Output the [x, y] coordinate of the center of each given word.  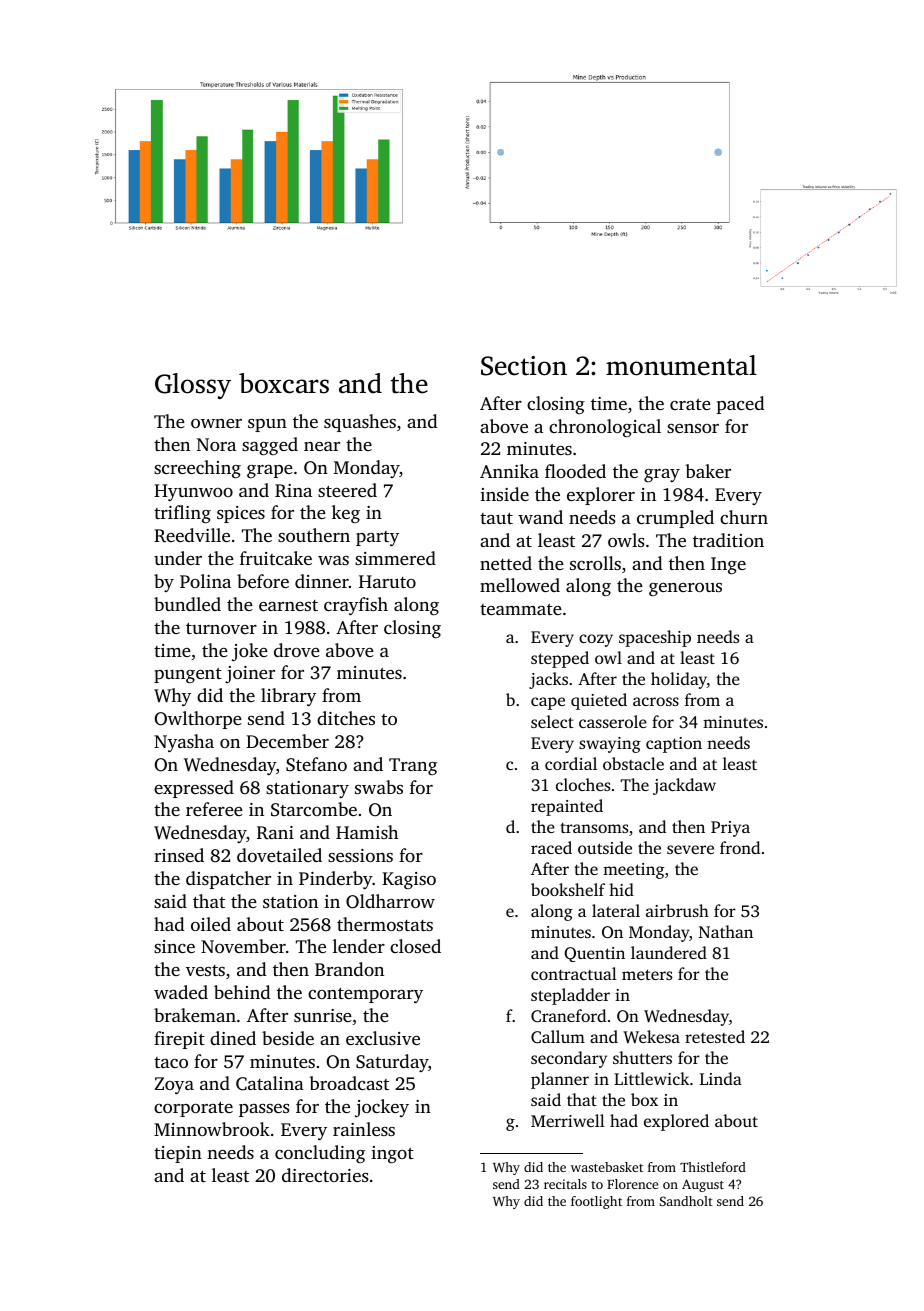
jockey [382, 1108]
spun [267, 425]
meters [647, 974]
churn [744, 517]
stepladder [570, 996]
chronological [605, 428]
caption [674, 745]
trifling [182, 514]
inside [504, 494]
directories [325, 1175]
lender [359, 946]
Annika [509, 471]
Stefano [316, 764]
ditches [346, 718]
